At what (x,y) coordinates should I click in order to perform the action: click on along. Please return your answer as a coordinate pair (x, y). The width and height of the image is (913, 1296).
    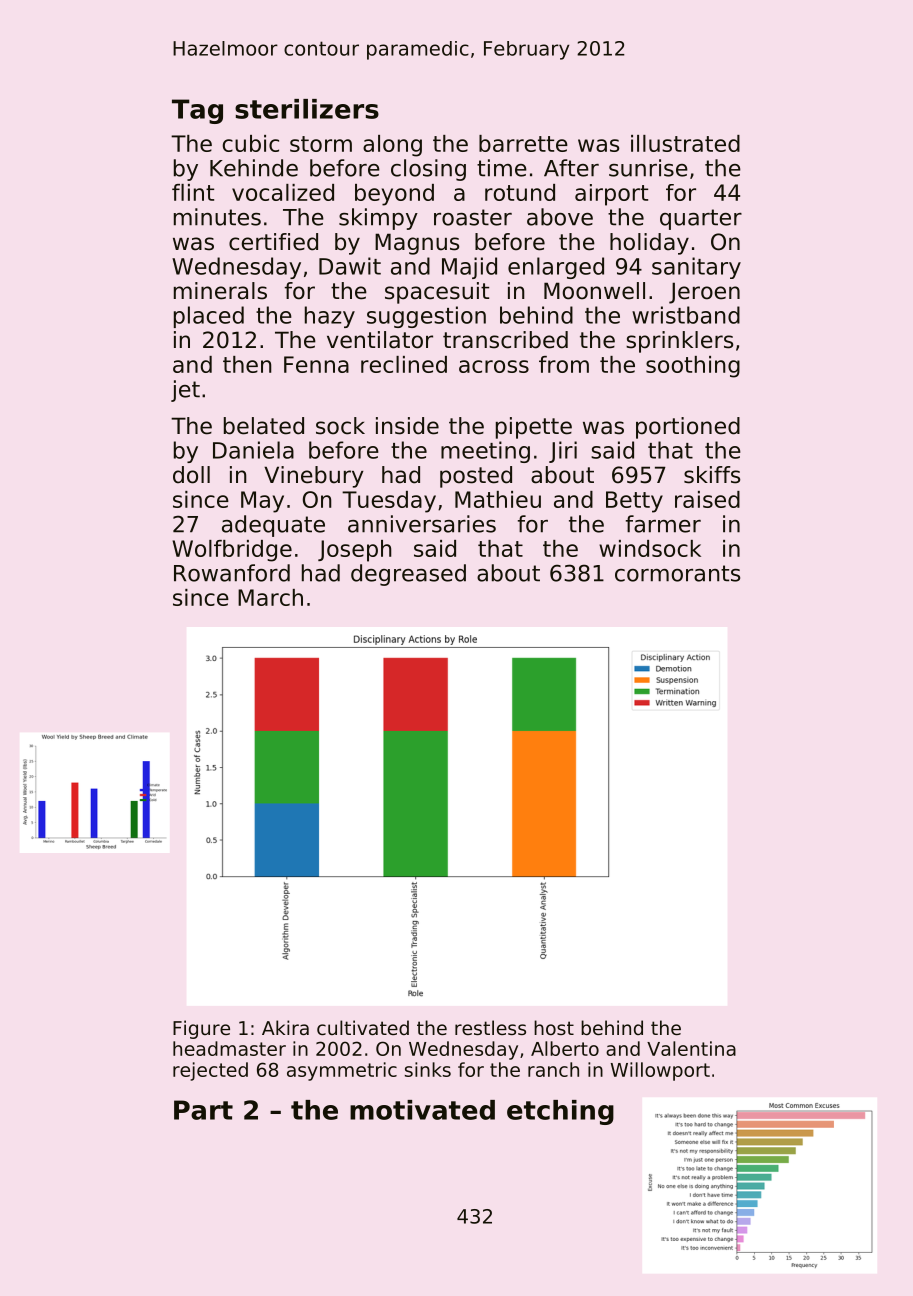
    Looking at the image, I should click on (392, 146).
